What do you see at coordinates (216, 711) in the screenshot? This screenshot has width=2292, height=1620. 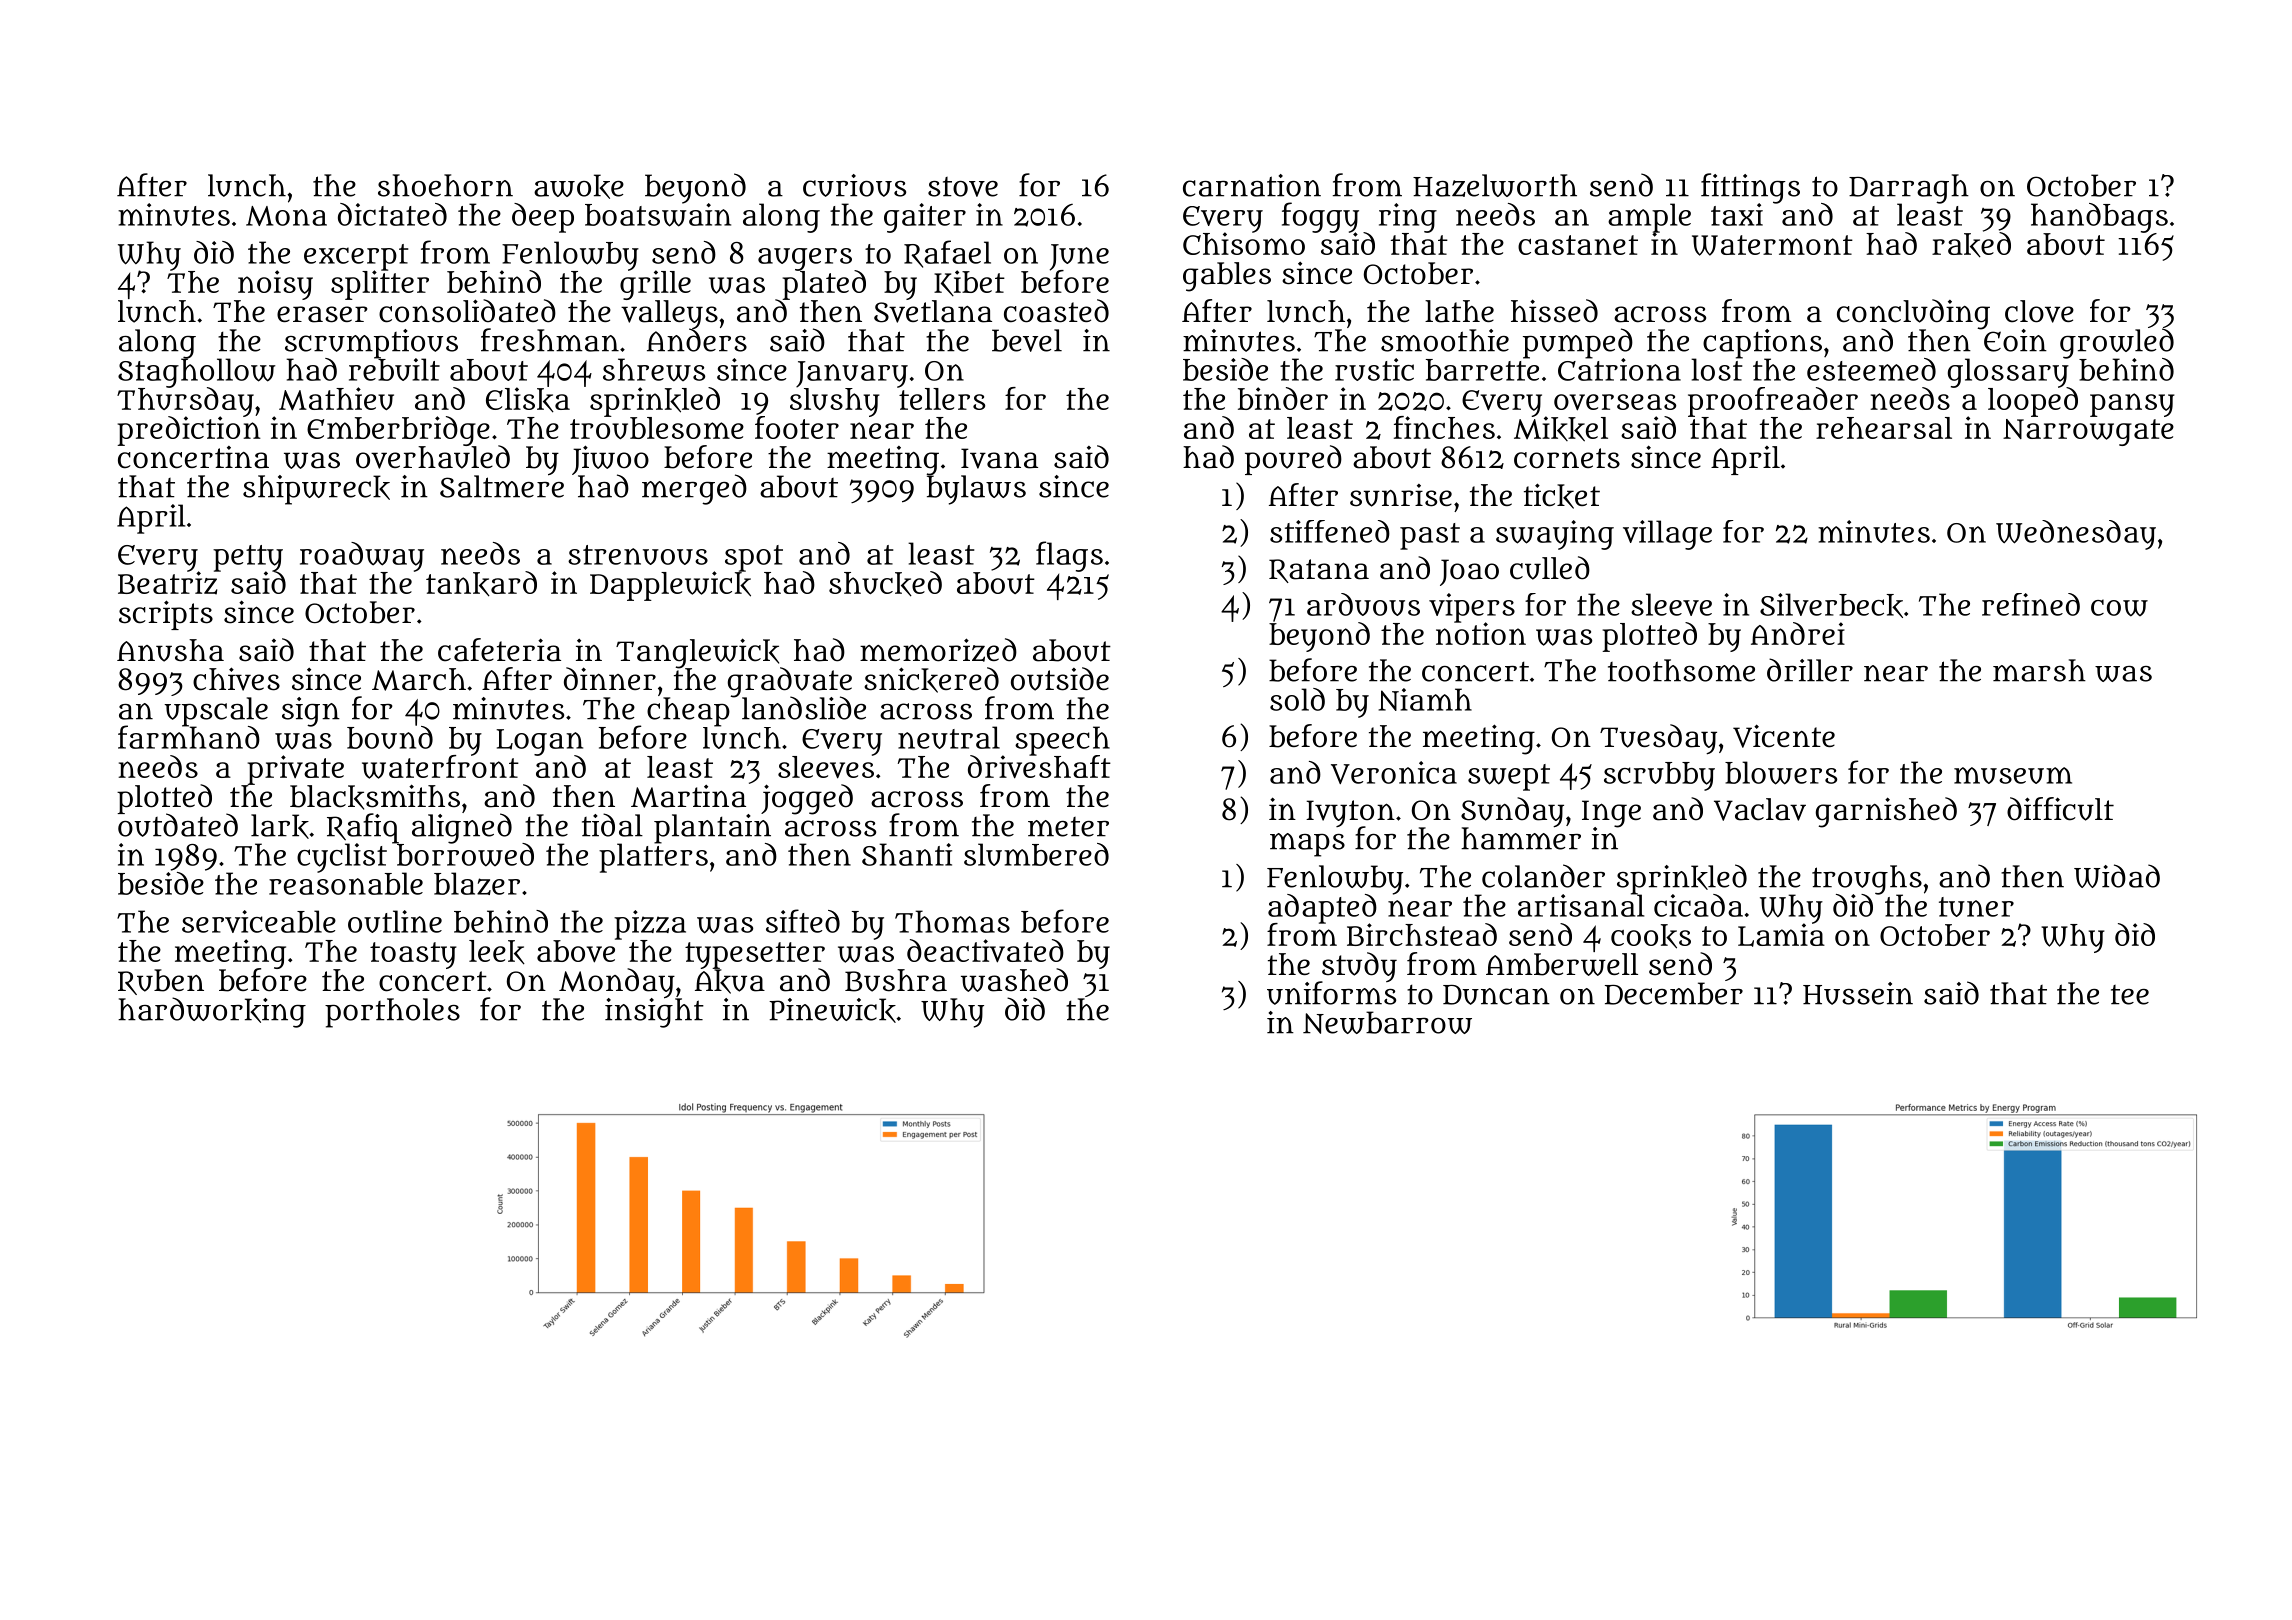 I see `upscale` at bounding box center [216, 711].
